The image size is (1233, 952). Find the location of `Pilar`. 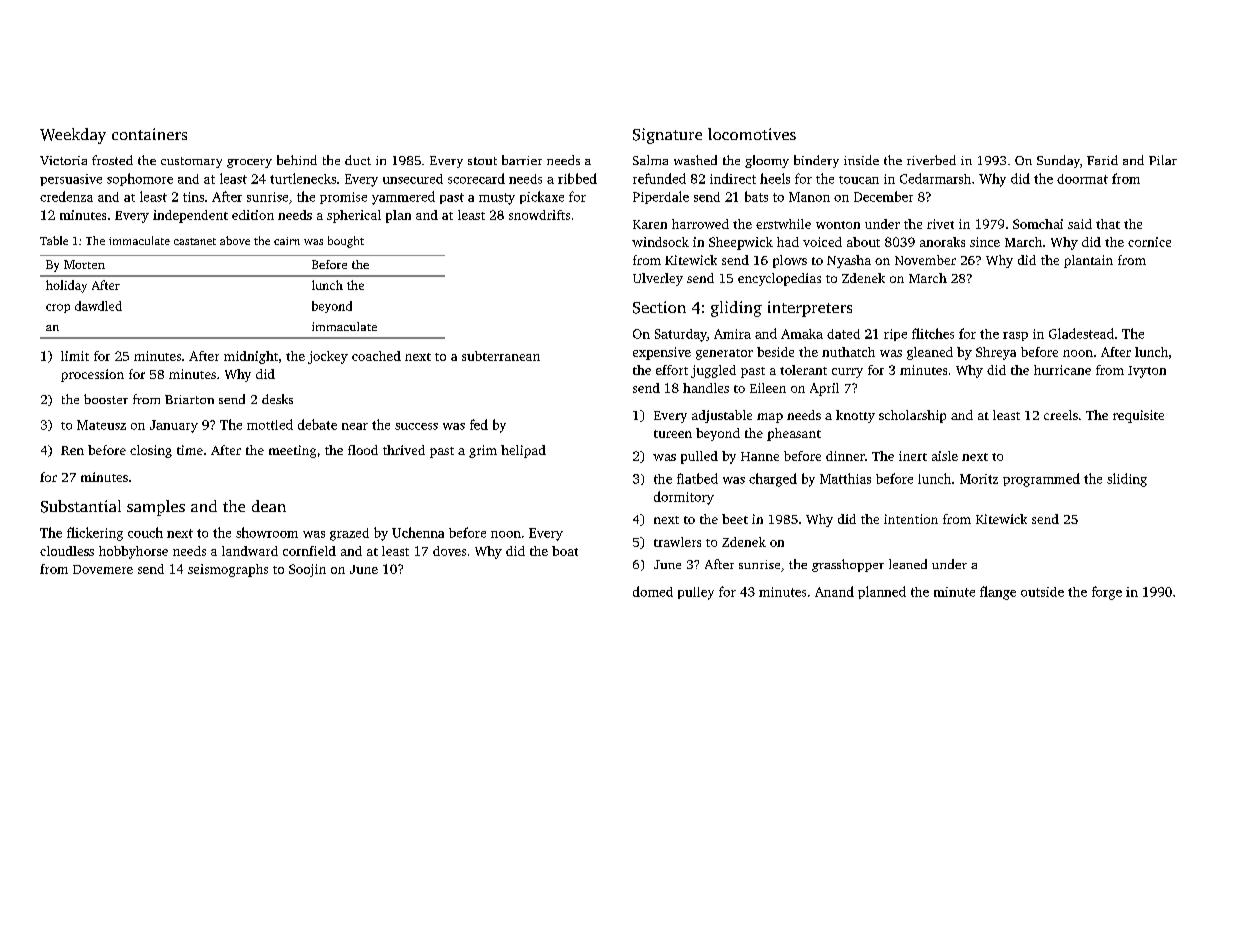

Pilar is located at coordinates (1163, 160).
